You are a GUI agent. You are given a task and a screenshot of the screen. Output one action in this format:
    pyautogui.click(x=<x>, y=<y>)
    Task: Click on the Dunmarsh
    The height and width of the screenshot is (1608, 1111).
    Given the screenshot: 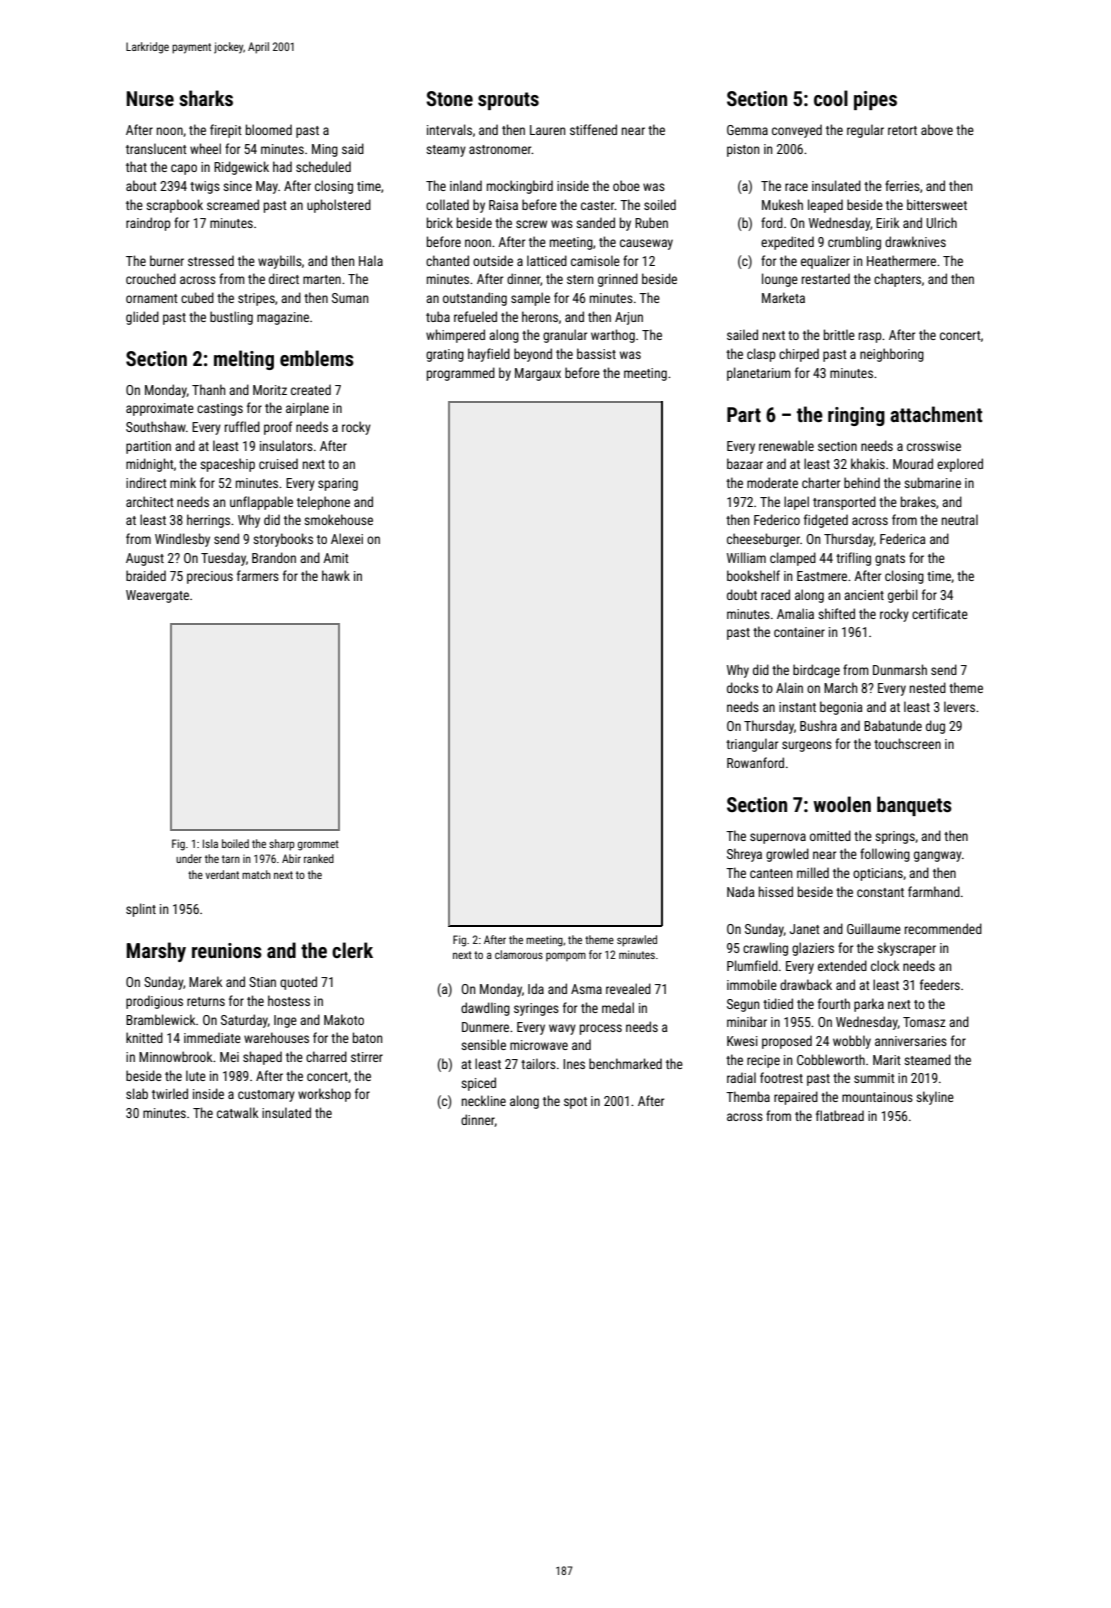 What is the action you would take?
    pyautogui.click(x=900, y=669)
